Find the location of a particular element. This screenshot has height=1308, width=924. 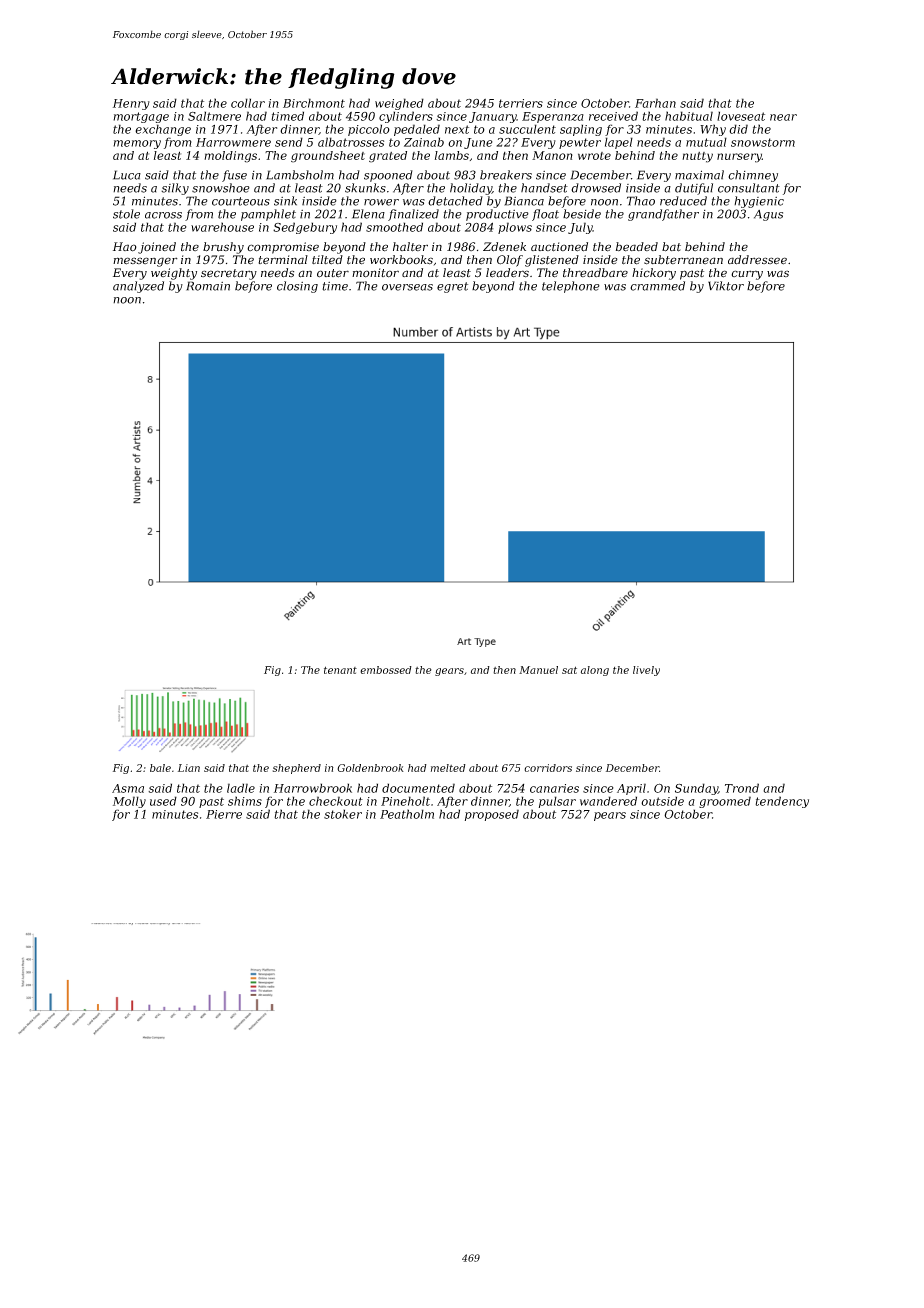

shepherd is located at coordinates (297, 769).
